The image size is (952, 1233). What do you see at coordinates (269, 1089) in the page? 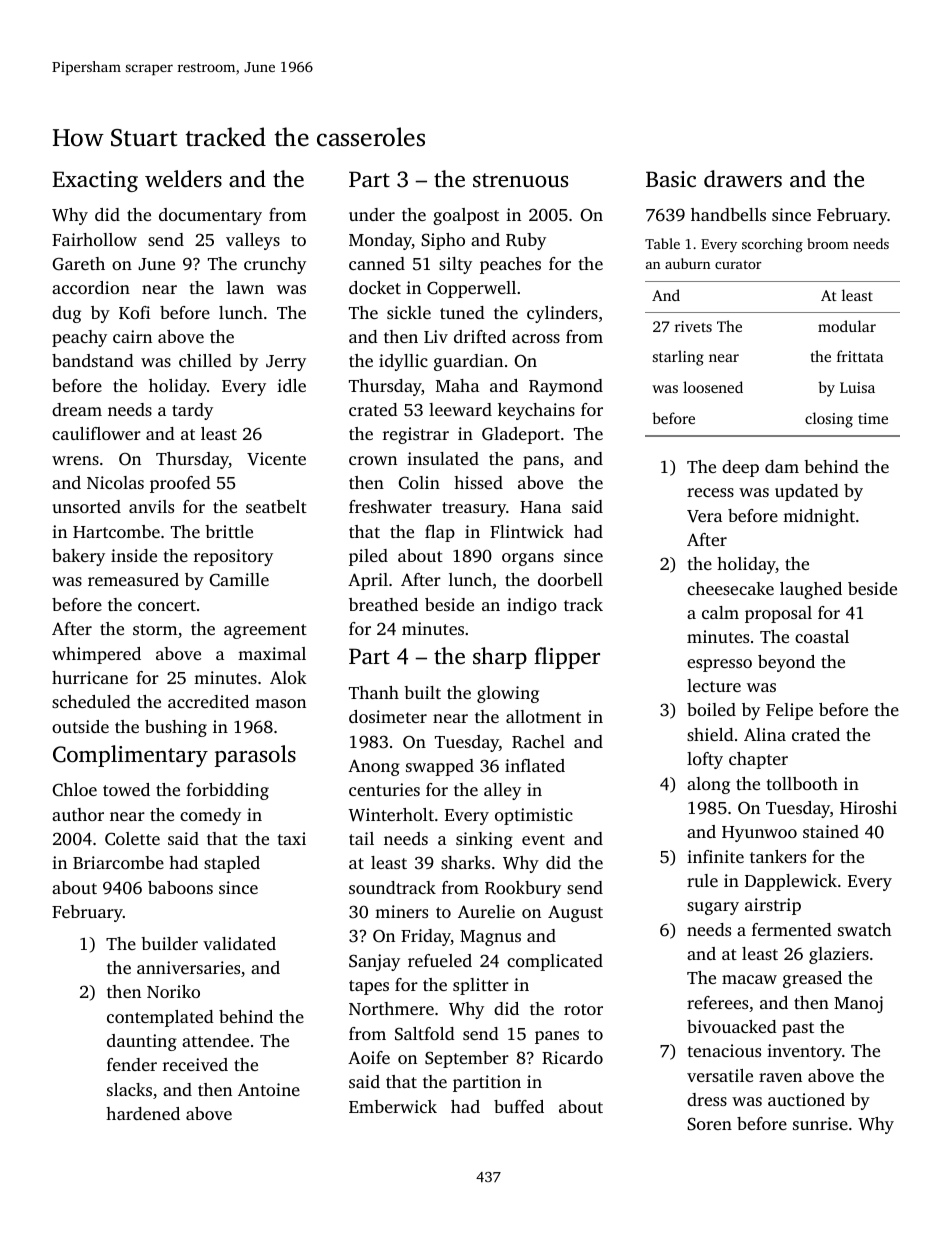
I see `Antoine` at bounding box center [269, 1089].
